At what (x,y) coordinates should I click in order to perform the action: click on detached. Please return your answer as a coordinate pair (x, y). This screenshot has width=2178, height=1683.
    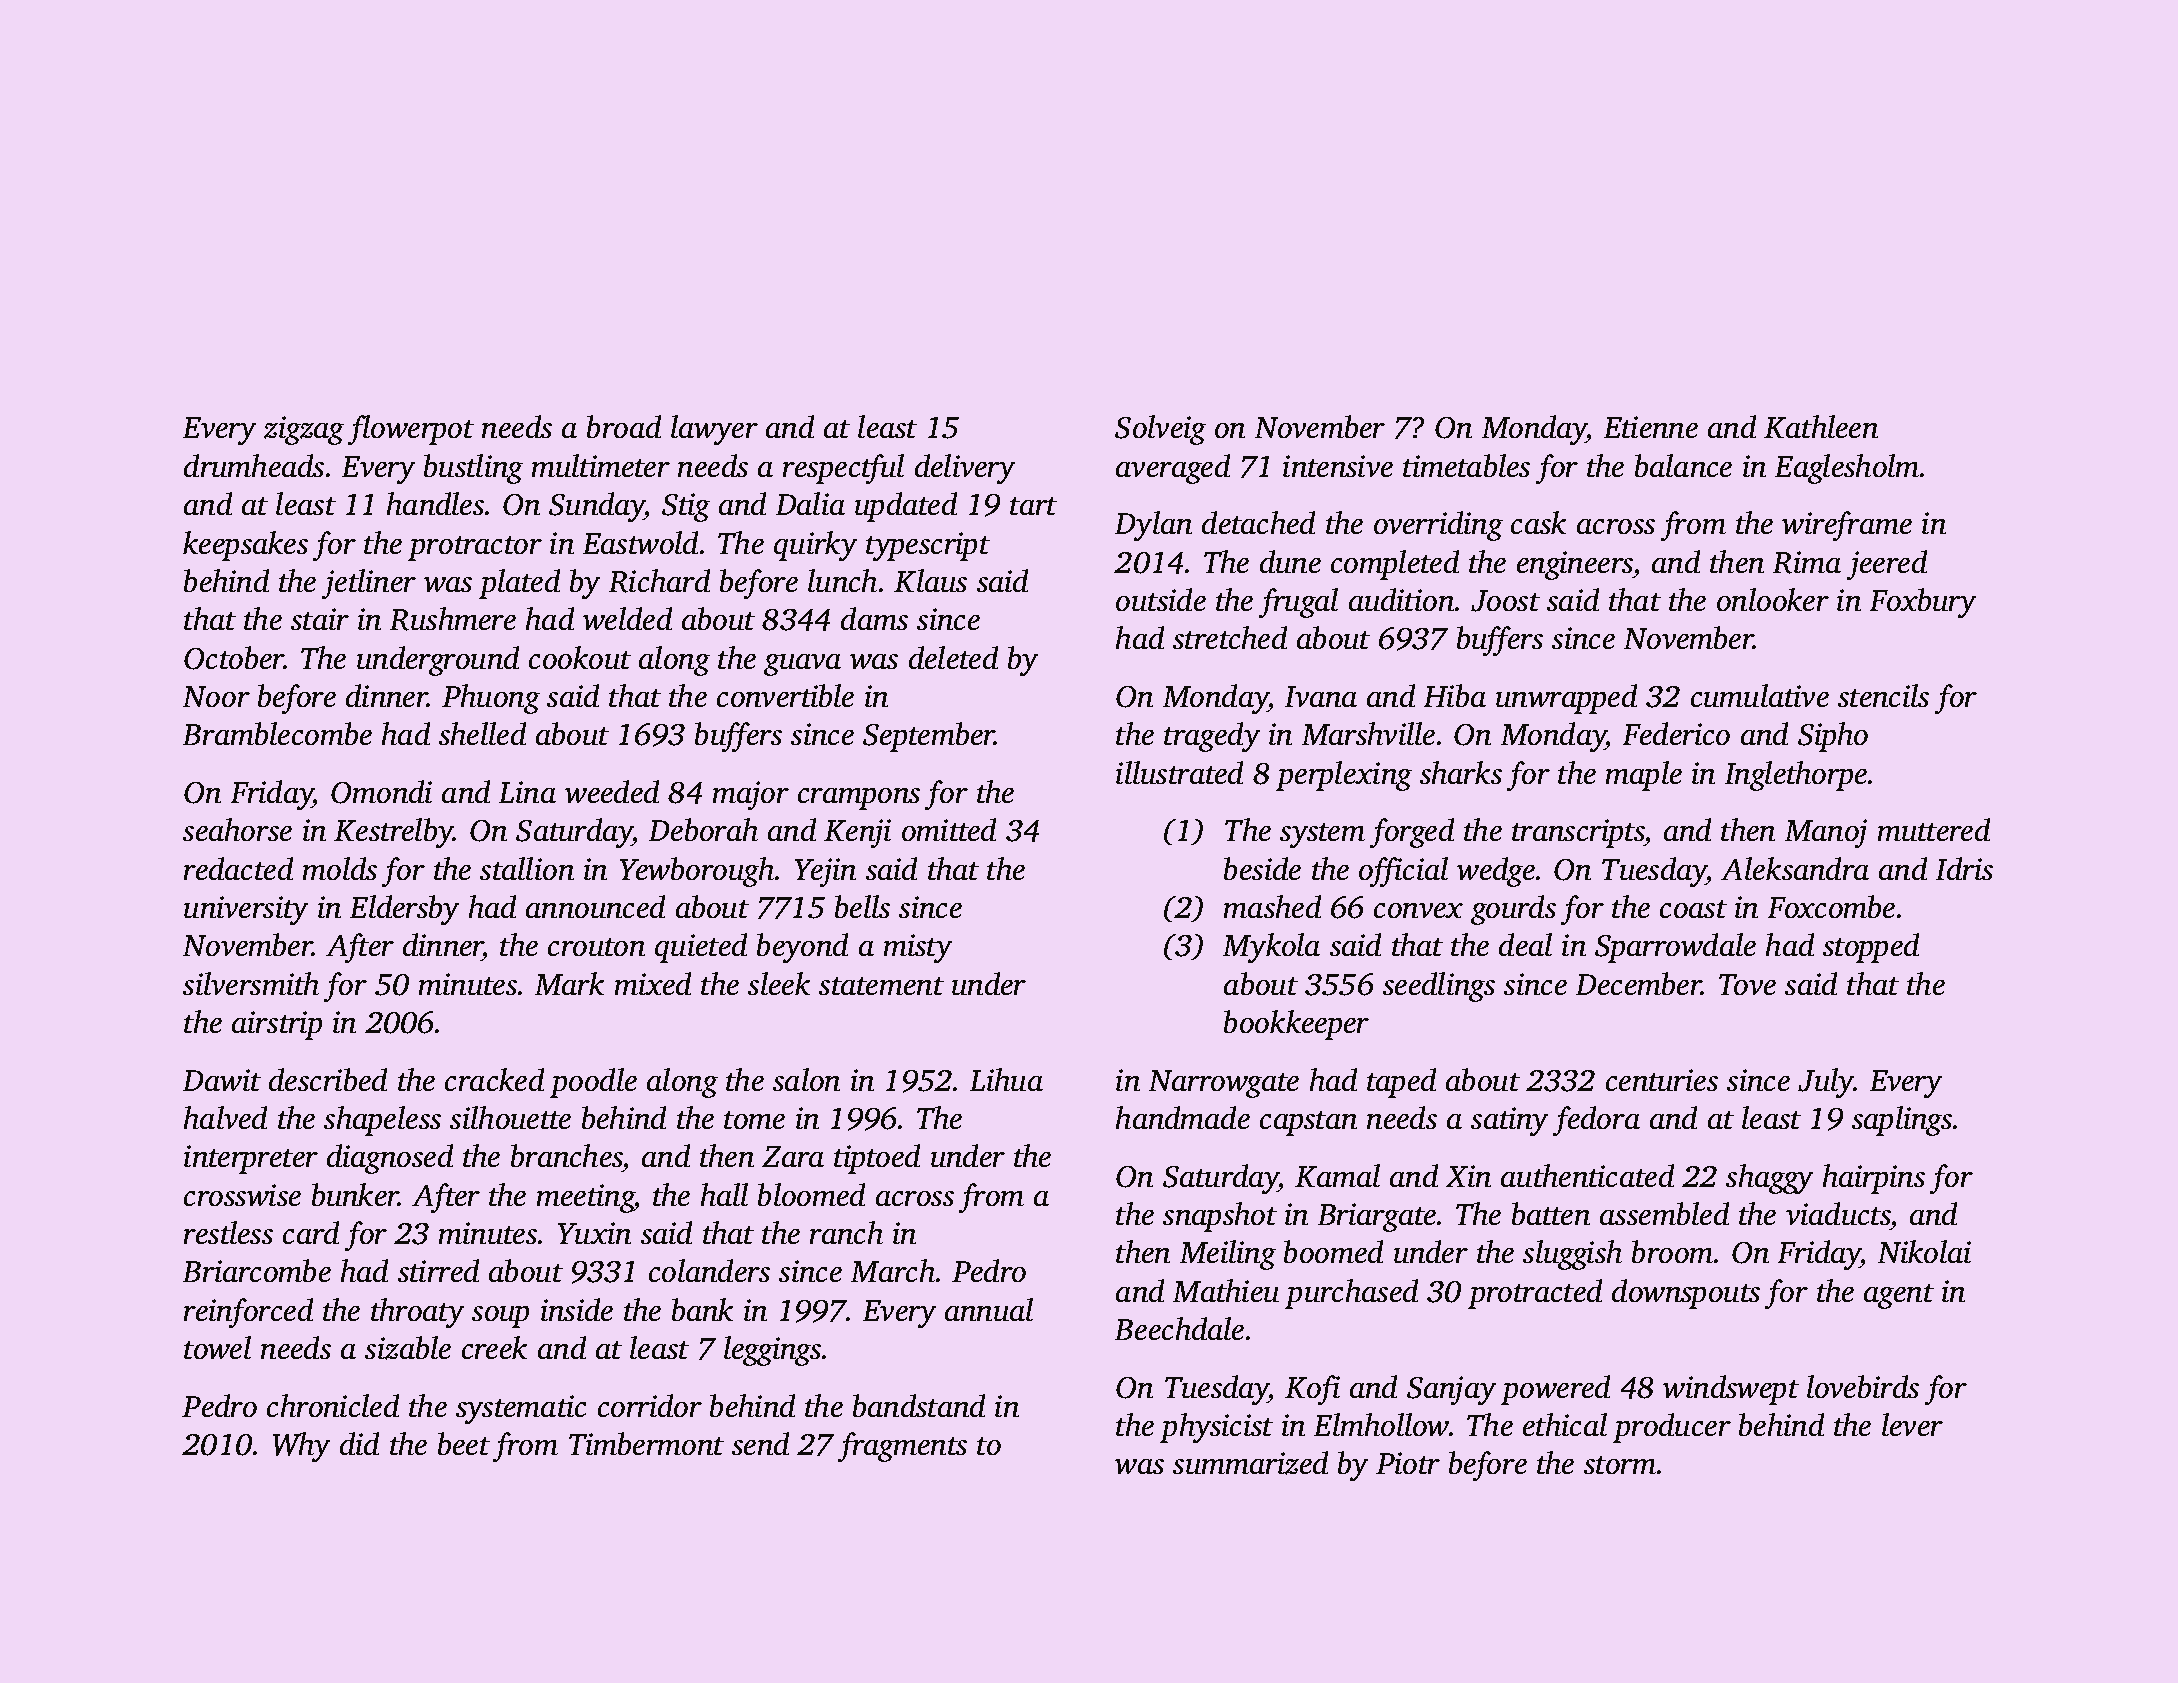
    Looking at the image, I should click on (1258, 522).
